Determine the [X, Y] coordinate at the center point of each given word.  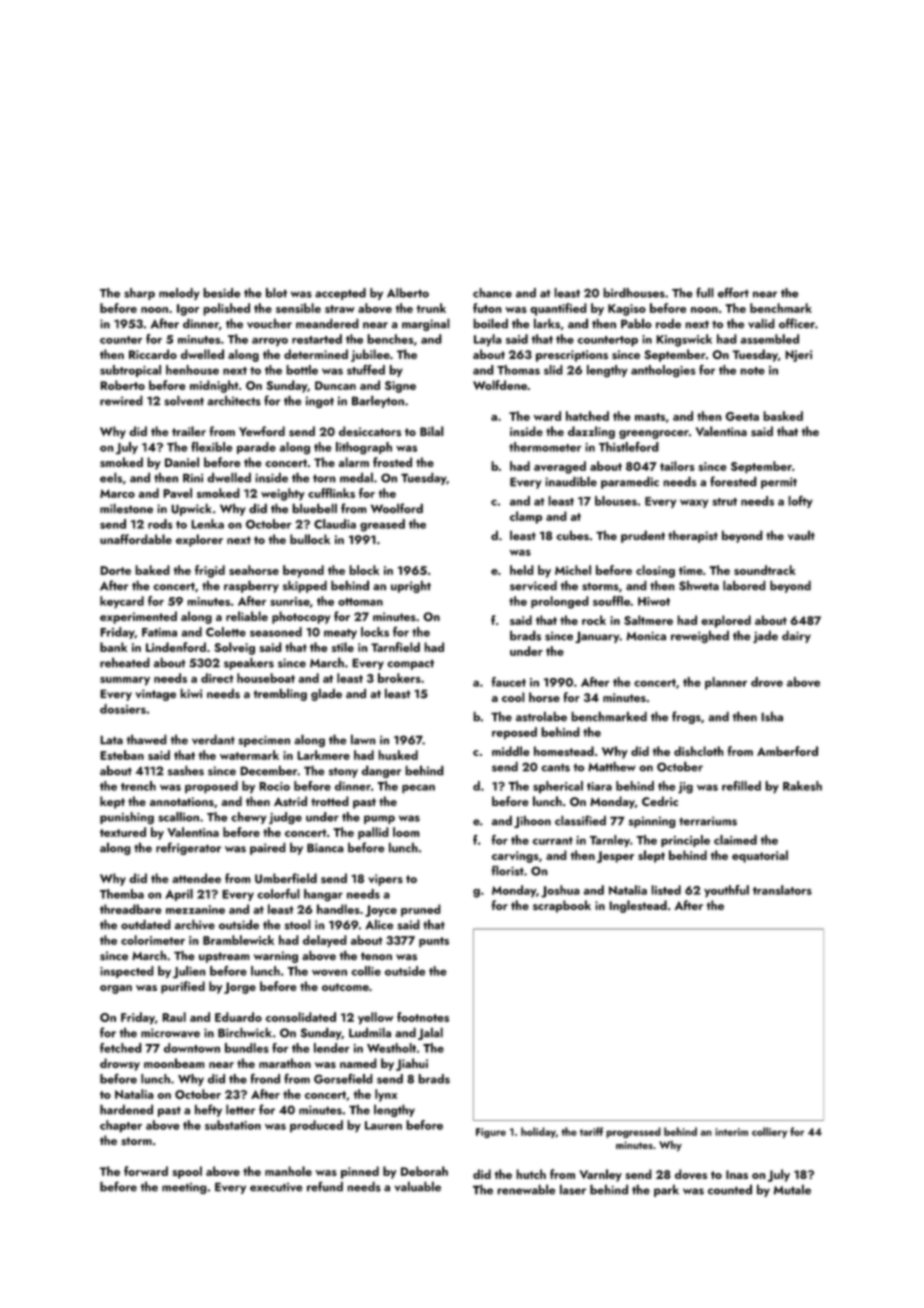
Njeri [798, 356]
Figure [491, 1133]
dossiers [123, 709]
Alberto [408, 293]
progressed [633, 1132]
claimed [735, 840]
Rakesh [802, 786]
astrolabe [541, 716]
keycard [122, 602]
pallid [373, 833]
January [597, 637]
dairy [796, 636]
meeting [184, 1188]
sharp [139, 294]
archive [195, 924]
